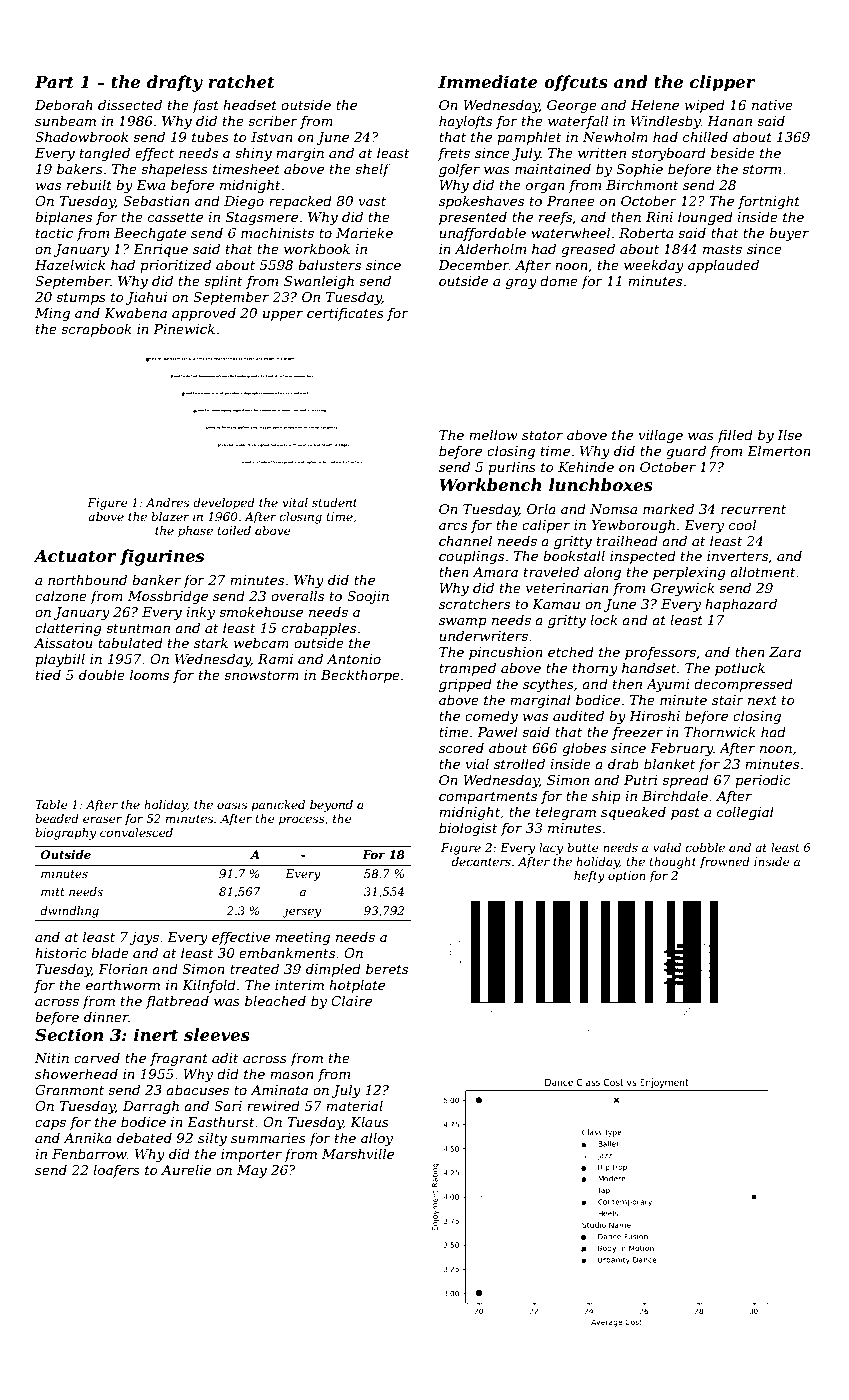 This screenshot has height=1400, width=849. What do you see at coordinates (144, 1137) in the screenshot?
I see `debated` at bounding box center [144, 1137].
